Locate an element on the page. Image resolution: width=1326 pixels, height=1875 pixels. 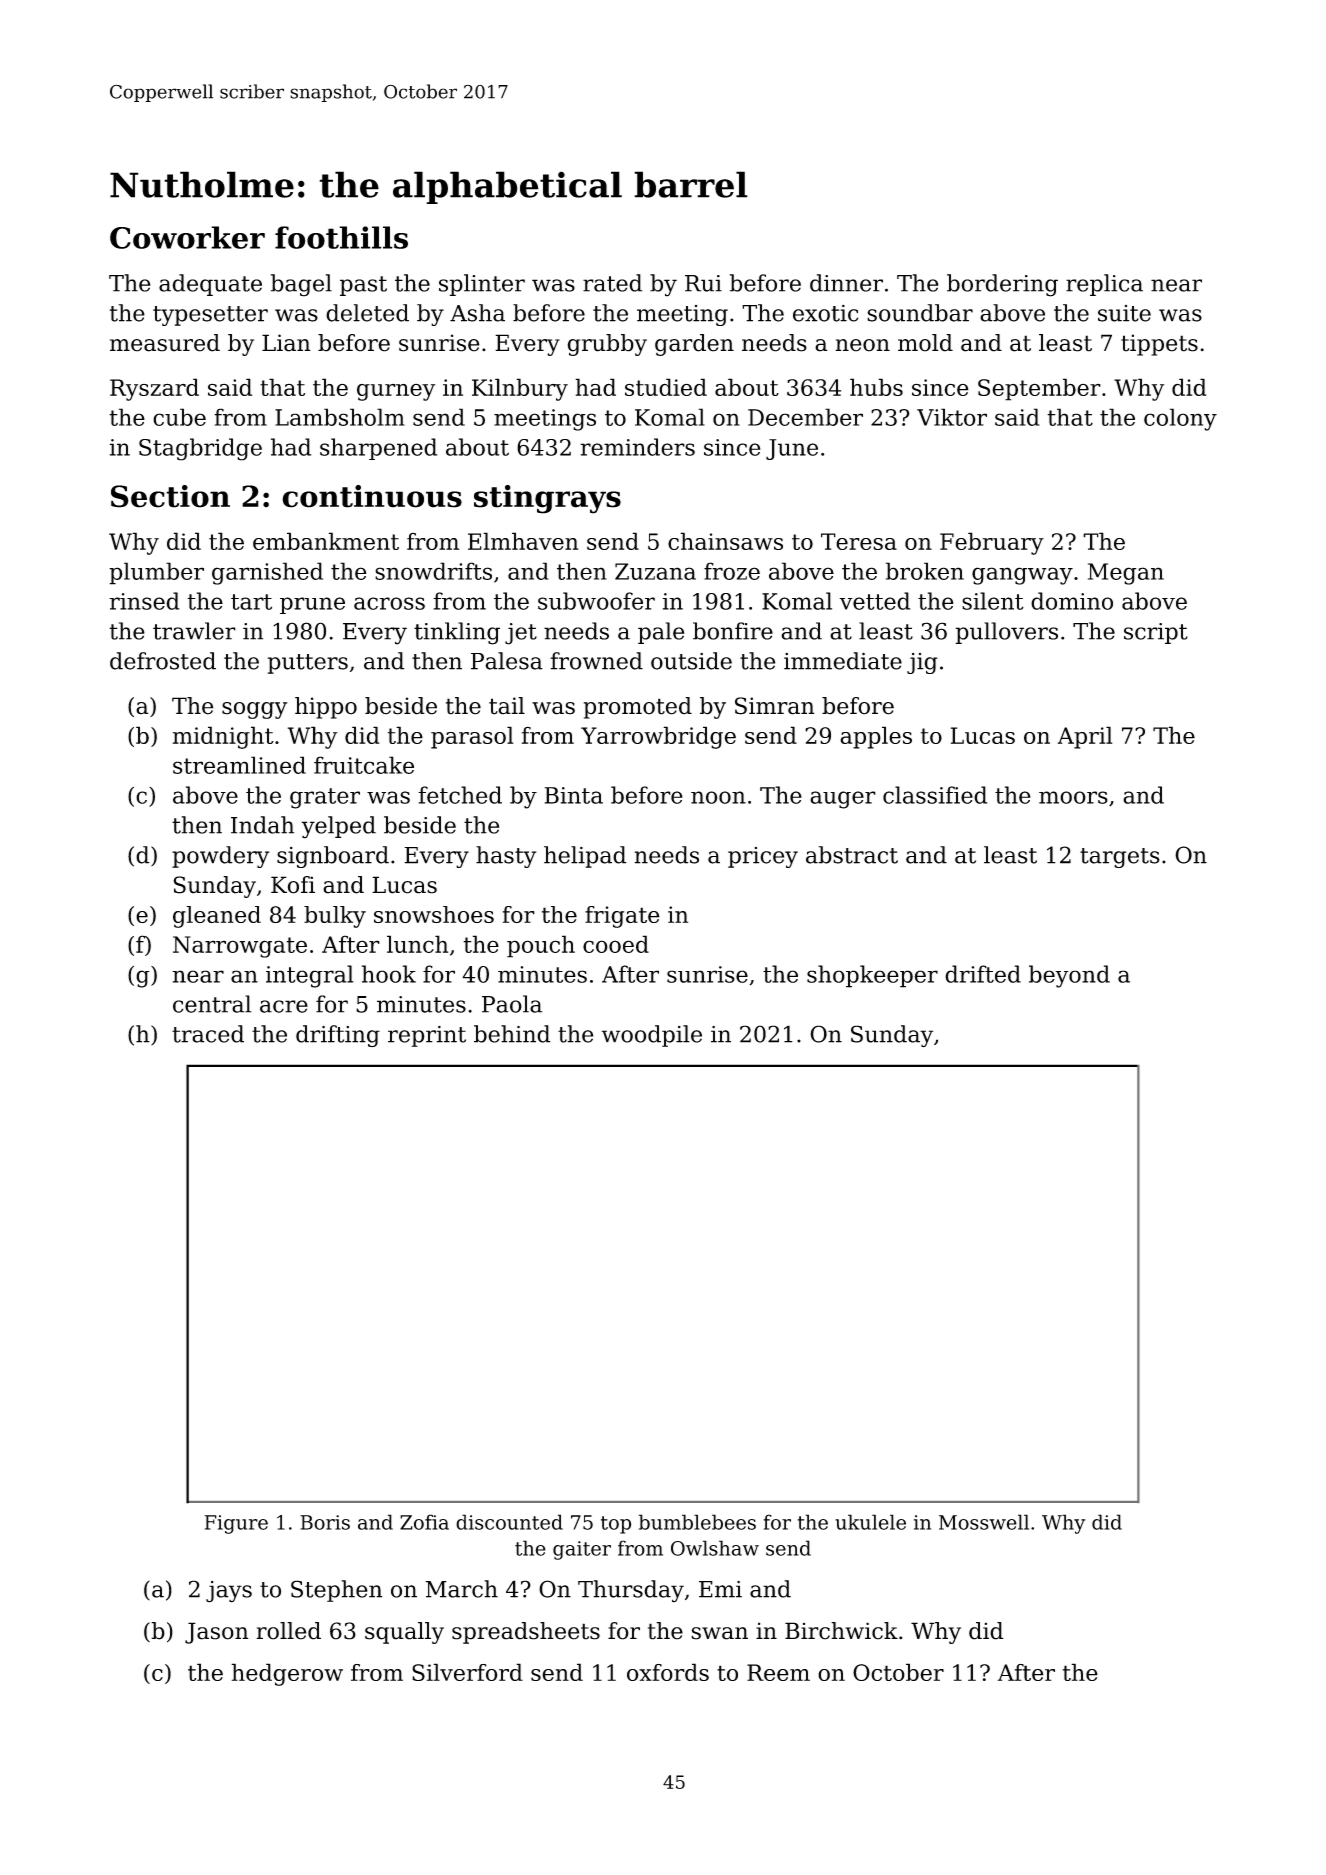
Megan is located at coordinates (1126, 574).
